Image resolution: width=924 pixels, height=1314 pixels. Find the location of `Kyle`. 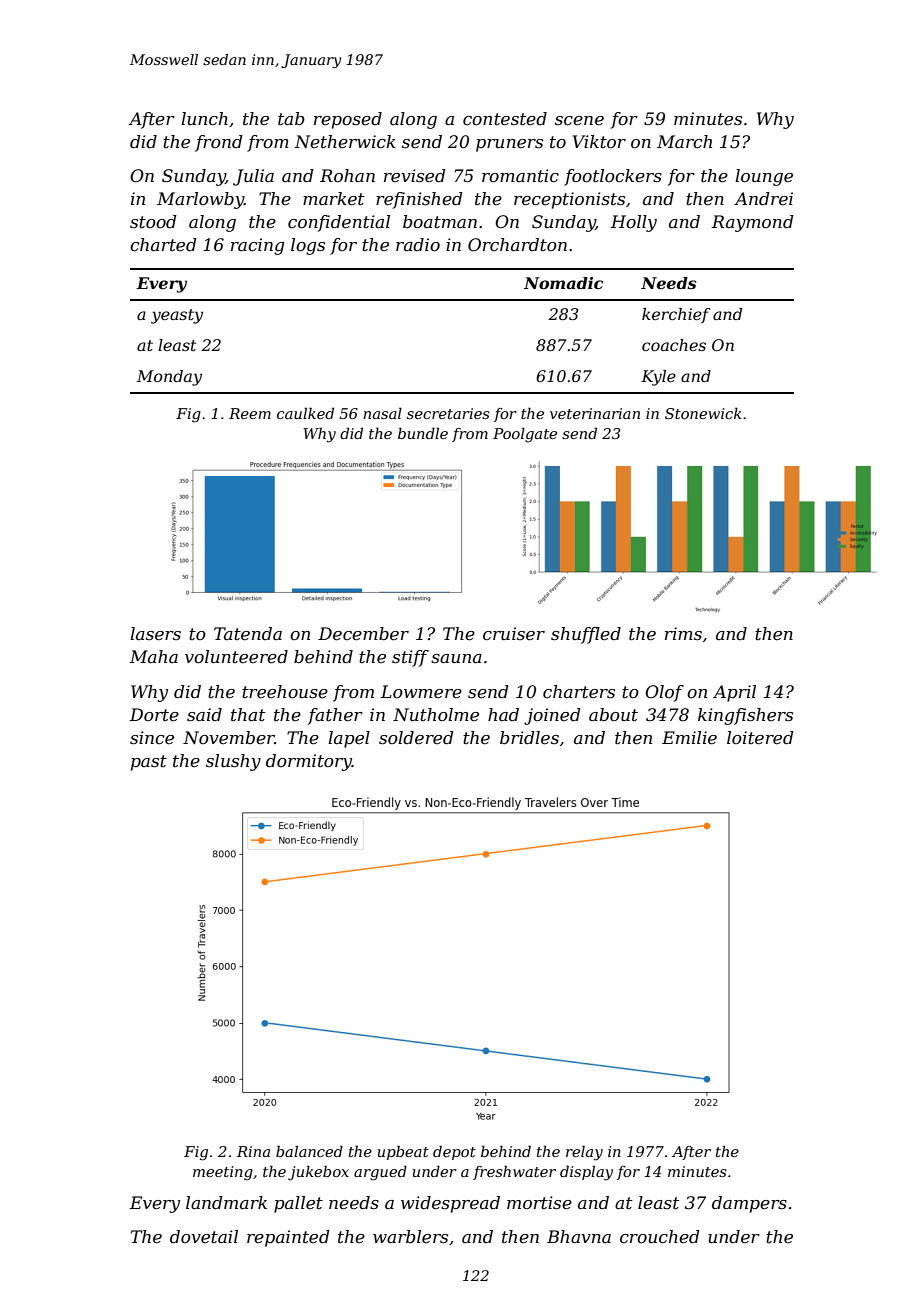

Kyle is located at coordinates (658, 378).
